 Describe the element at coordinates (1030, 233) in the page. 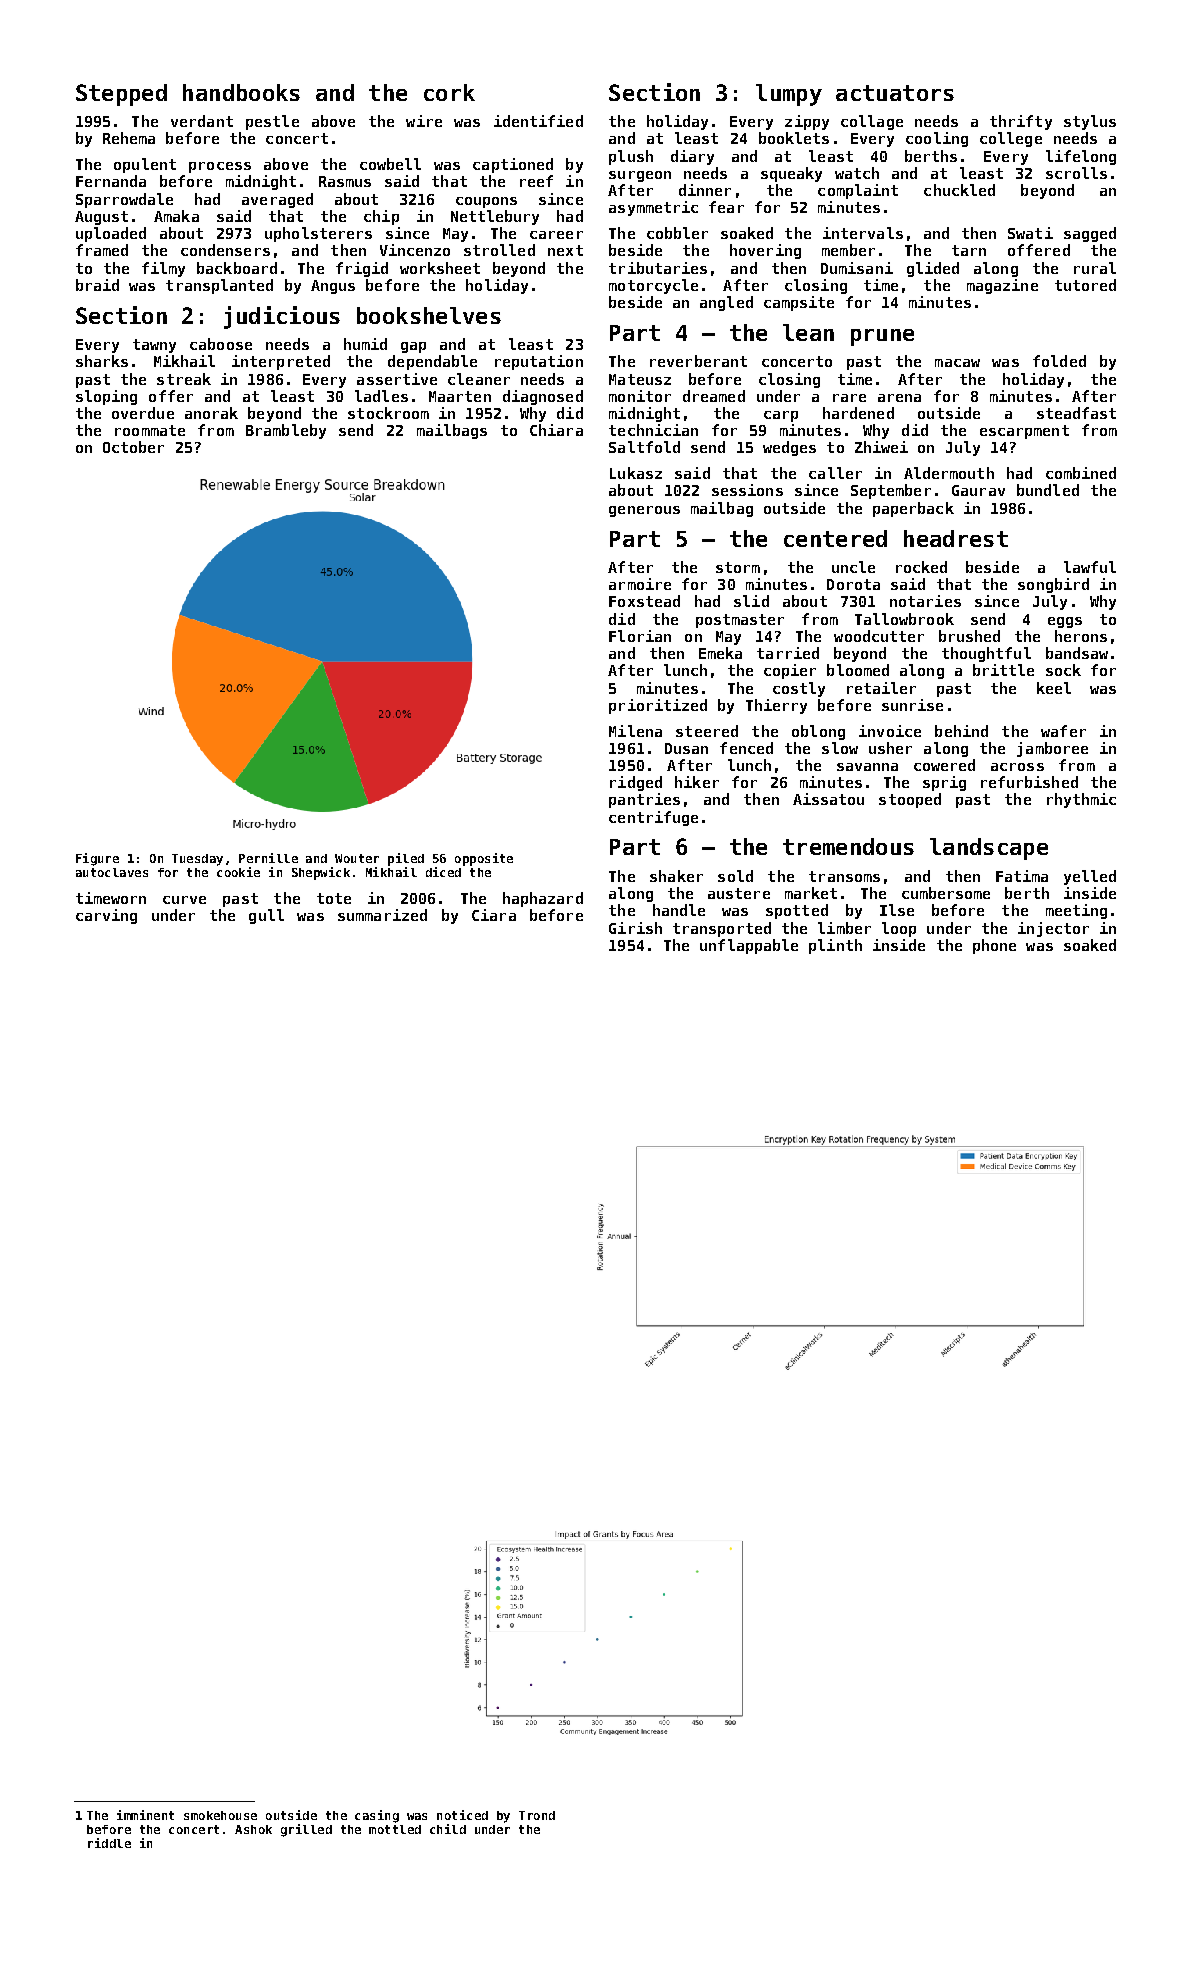

I see `Swati` at that location.
